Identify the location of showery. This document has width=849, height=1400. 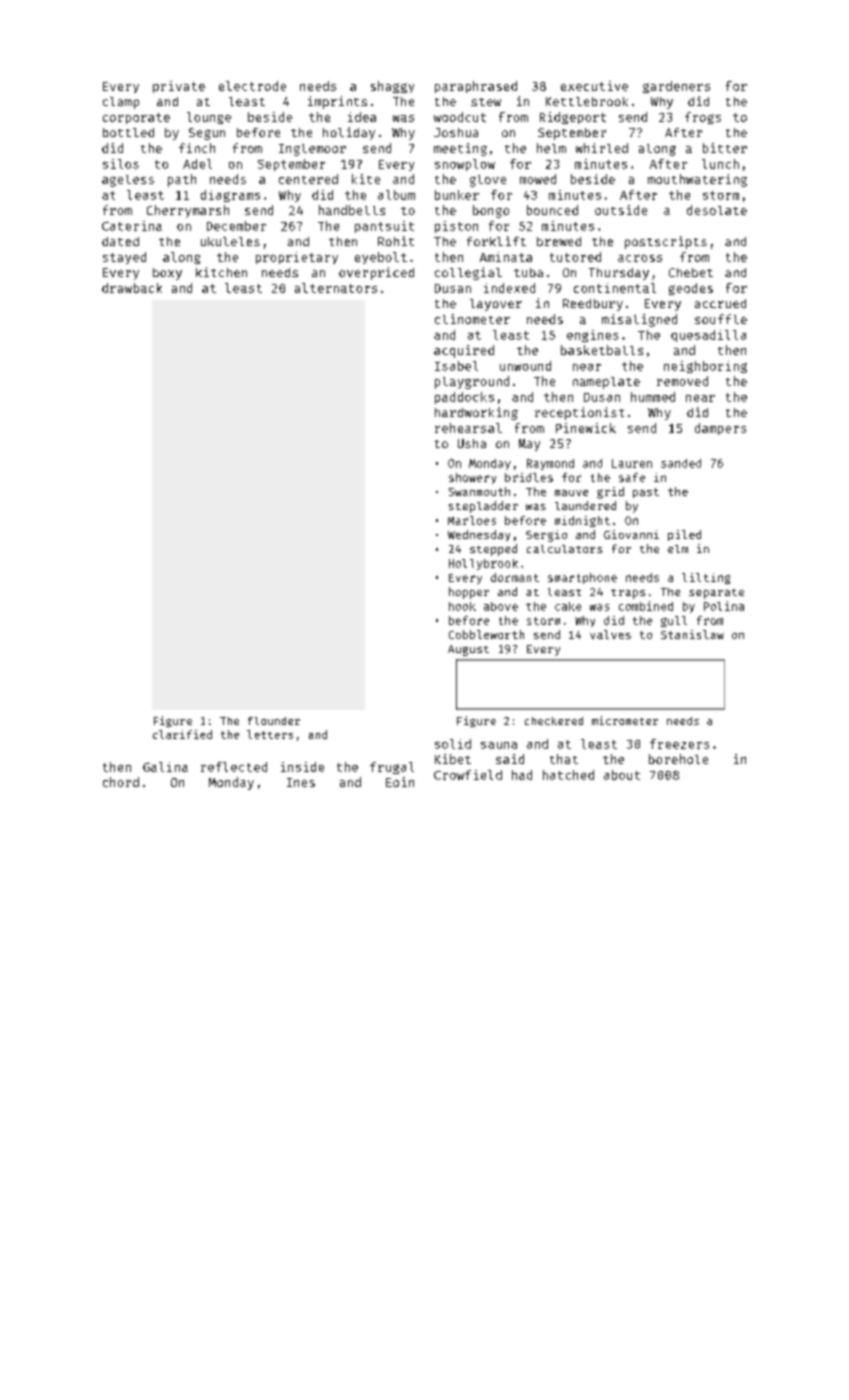
(472, 478).
